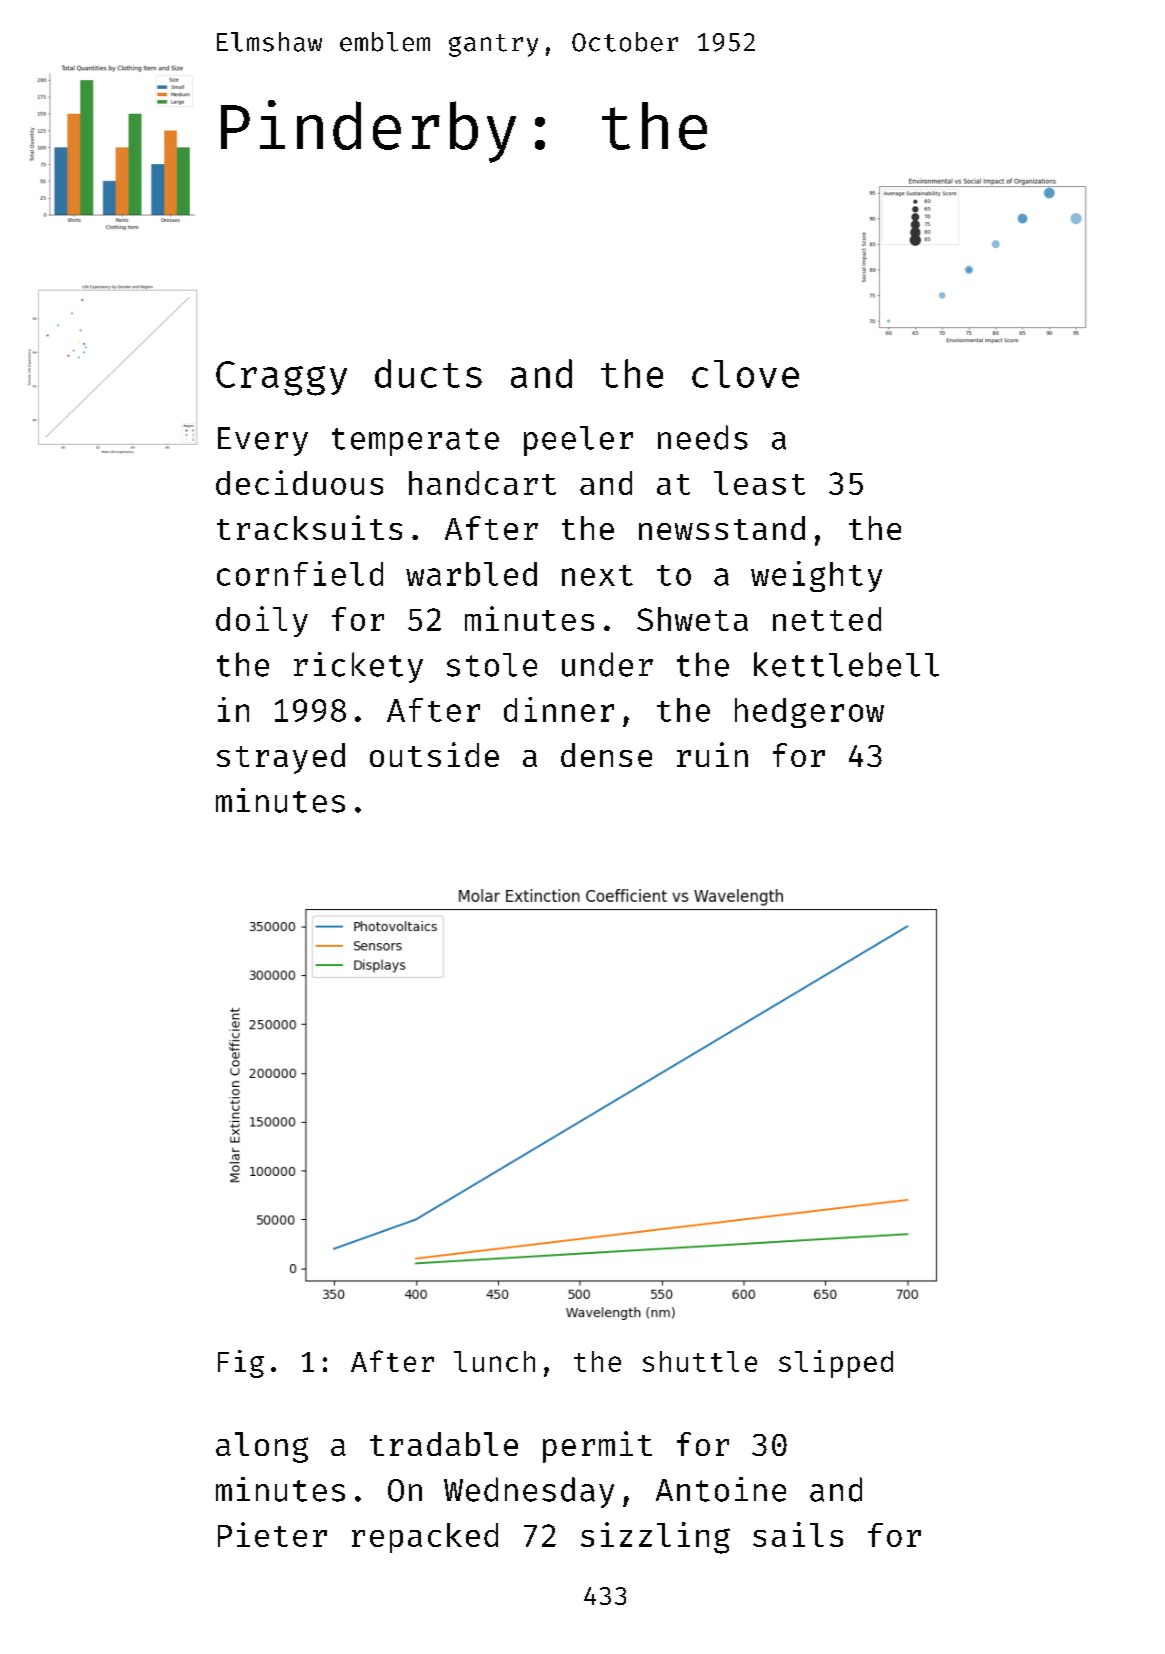 The height and width of the screenshot is (1654, 1165). What do you see at coordinates (745, 374) in the screenshot?
I see `clove` at bounding box center [745, 374].
